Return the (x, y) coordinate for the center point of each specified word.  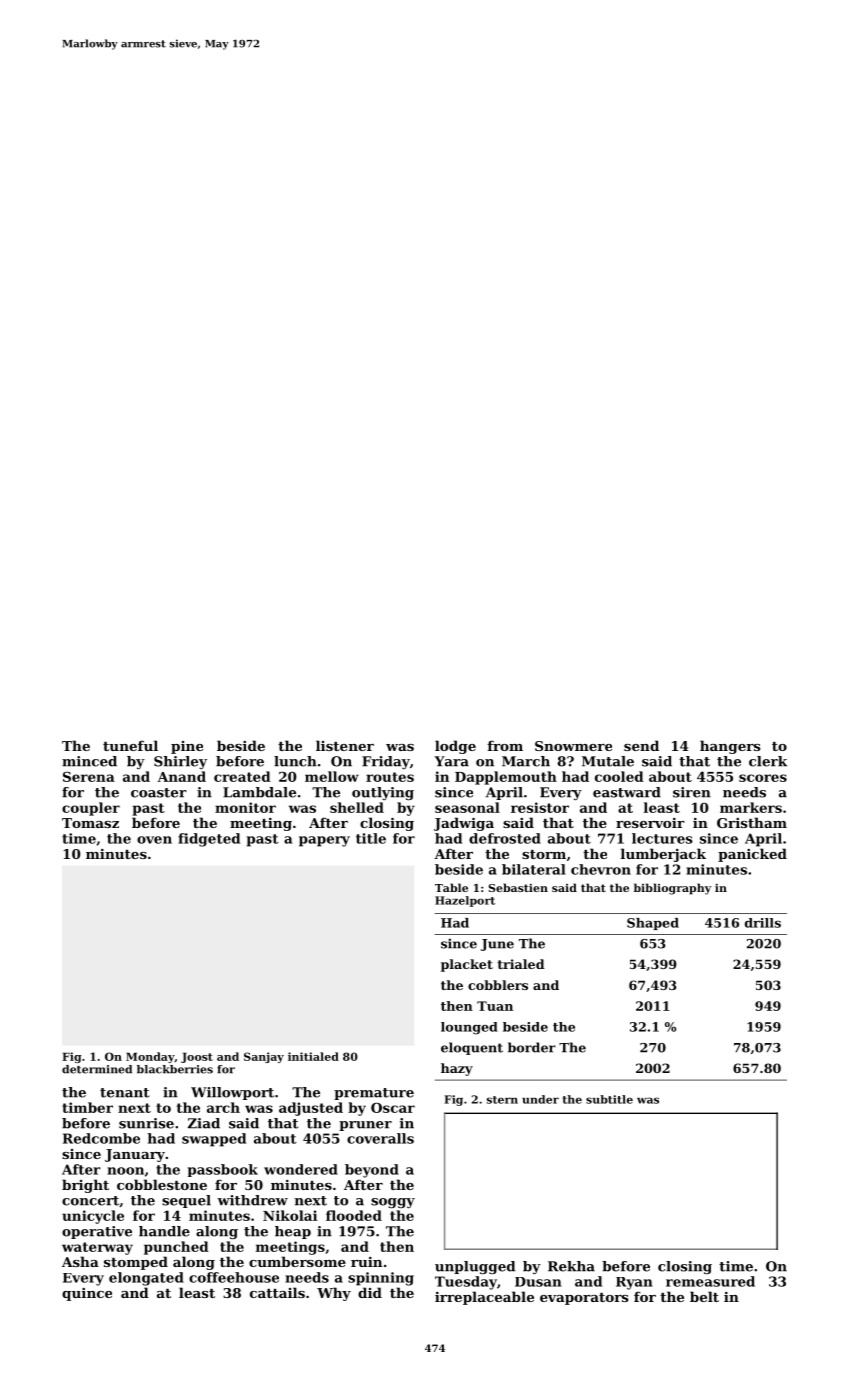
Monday (150, 1057)
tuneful (130, 745)
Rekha (571, 1266)
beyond (372, 1171)
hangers (730, 747)
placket (467, 965)
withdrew (252, 1200)
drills (763, 923)
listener (345, 745)
